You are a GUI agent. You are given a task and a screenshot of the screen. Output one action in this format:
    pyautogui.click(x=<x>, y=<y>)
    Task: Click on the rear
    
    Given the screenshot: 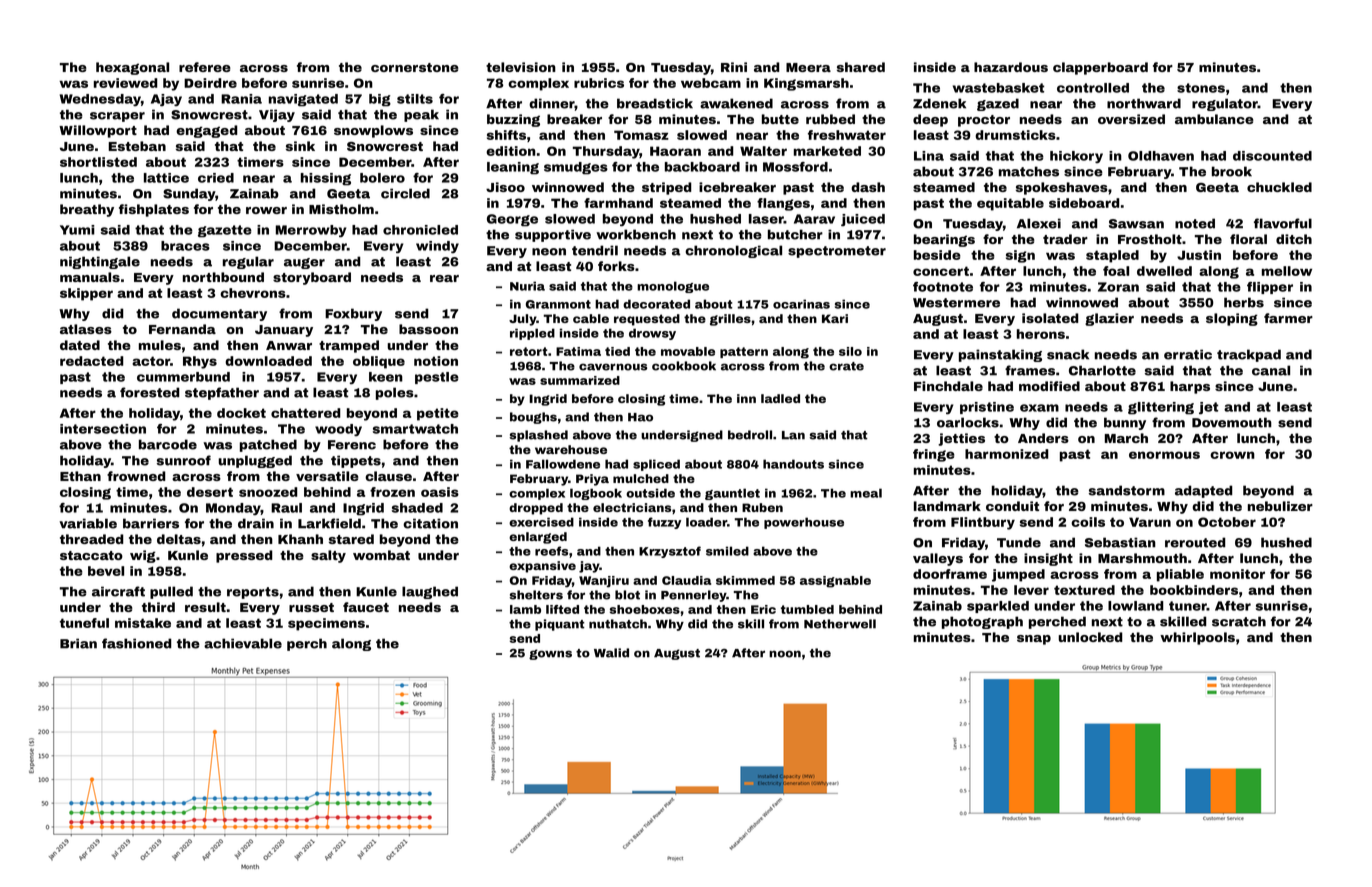 What is the action you would take?
    pyautogui.click(x=444, y=278)
